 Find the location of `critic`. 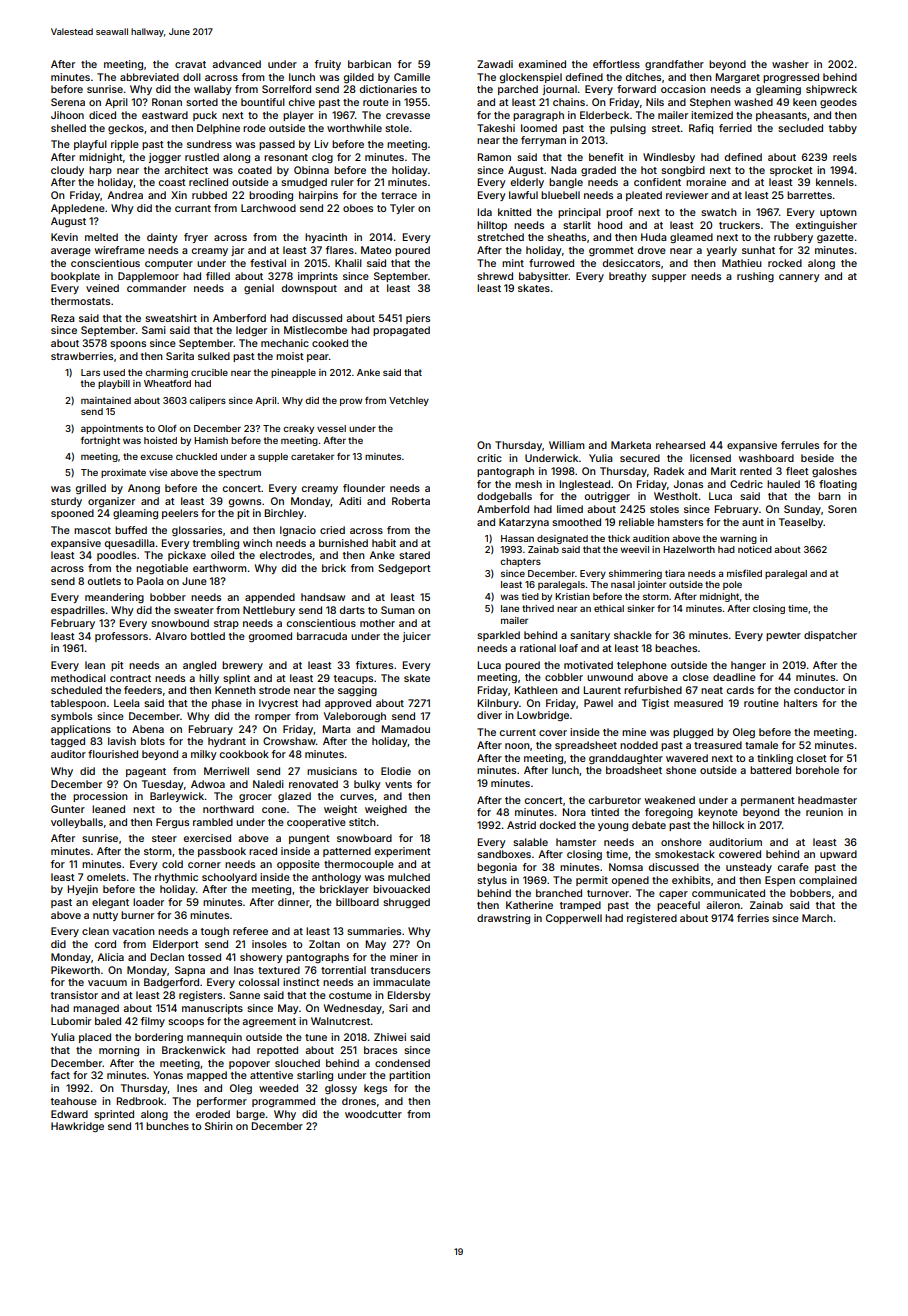

critic is located at coordinates (489, 458).
